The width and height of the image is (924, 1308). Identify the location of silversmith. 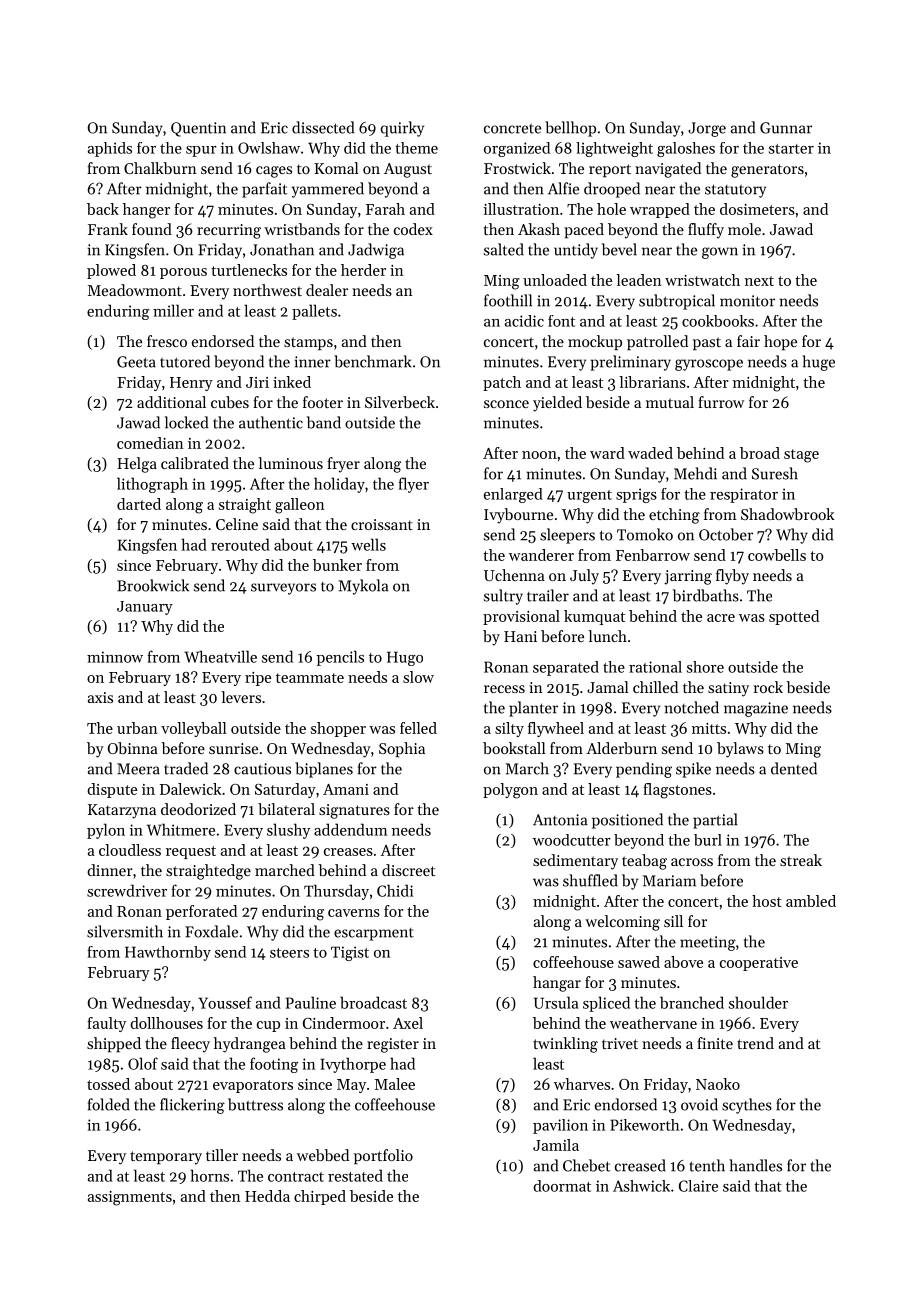
(125, 931).
